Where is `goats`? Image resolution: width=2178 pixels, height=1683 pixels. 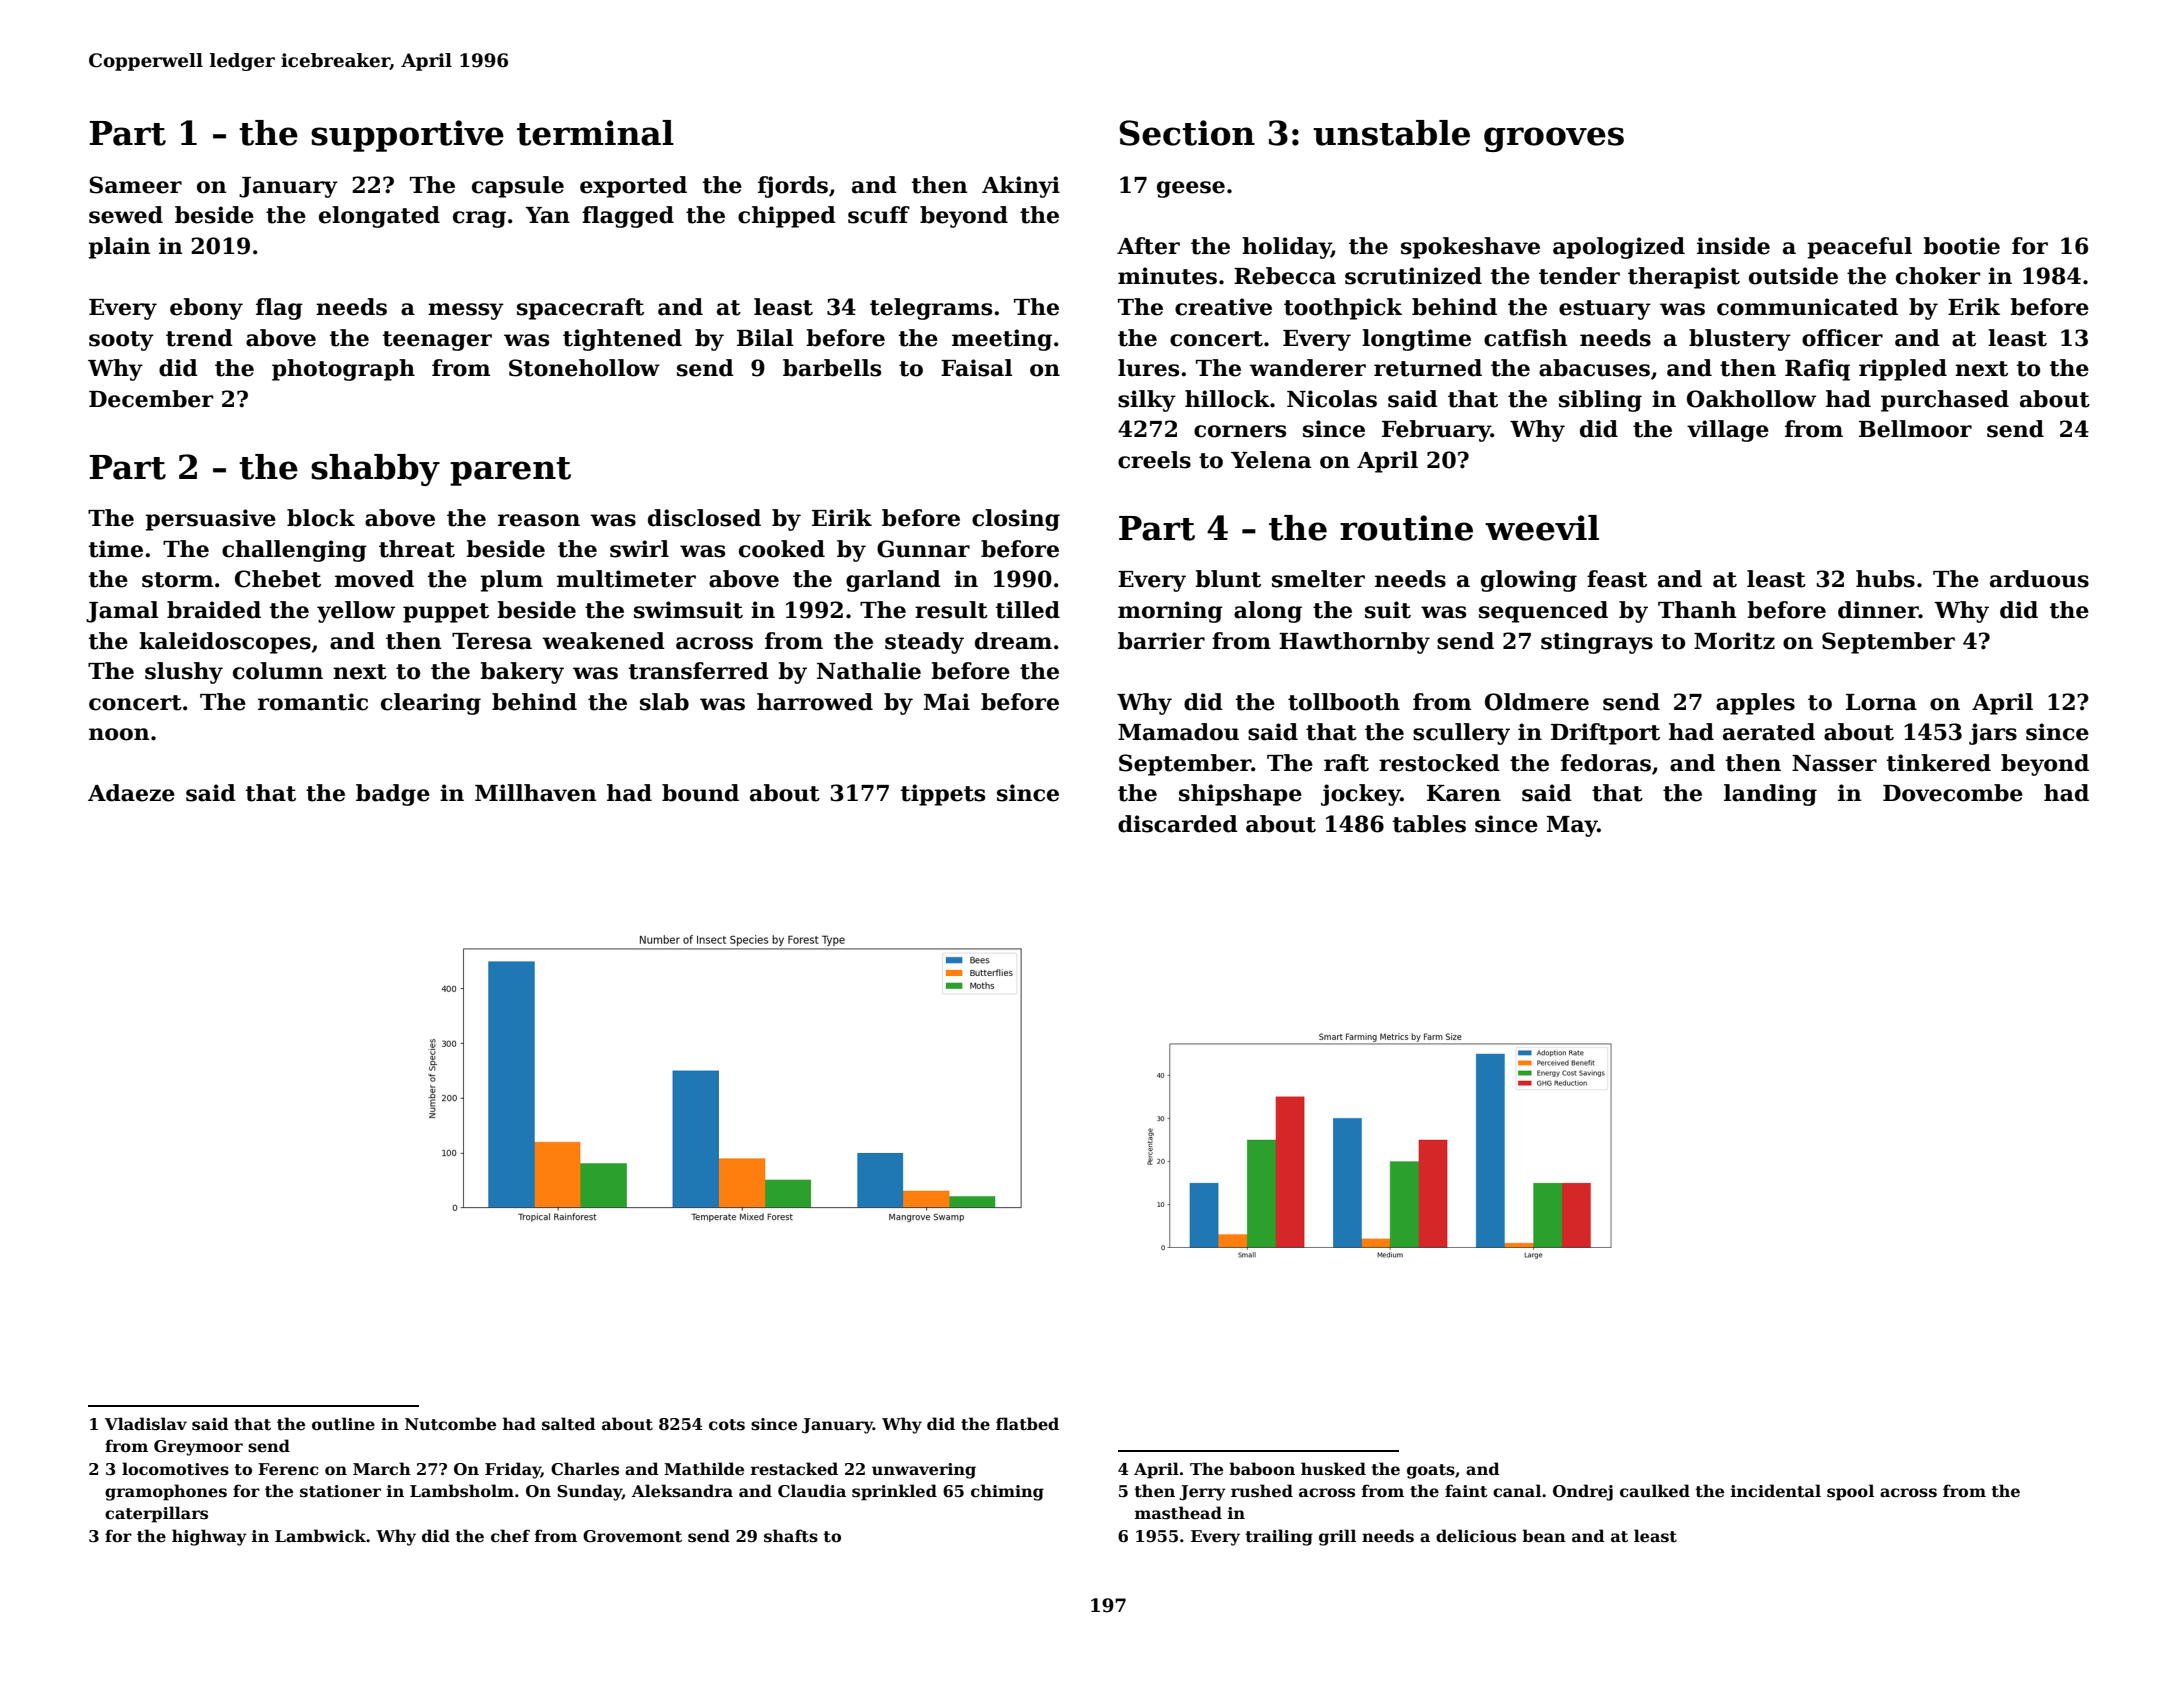 goats is located at coordinates (1431, 1471).
